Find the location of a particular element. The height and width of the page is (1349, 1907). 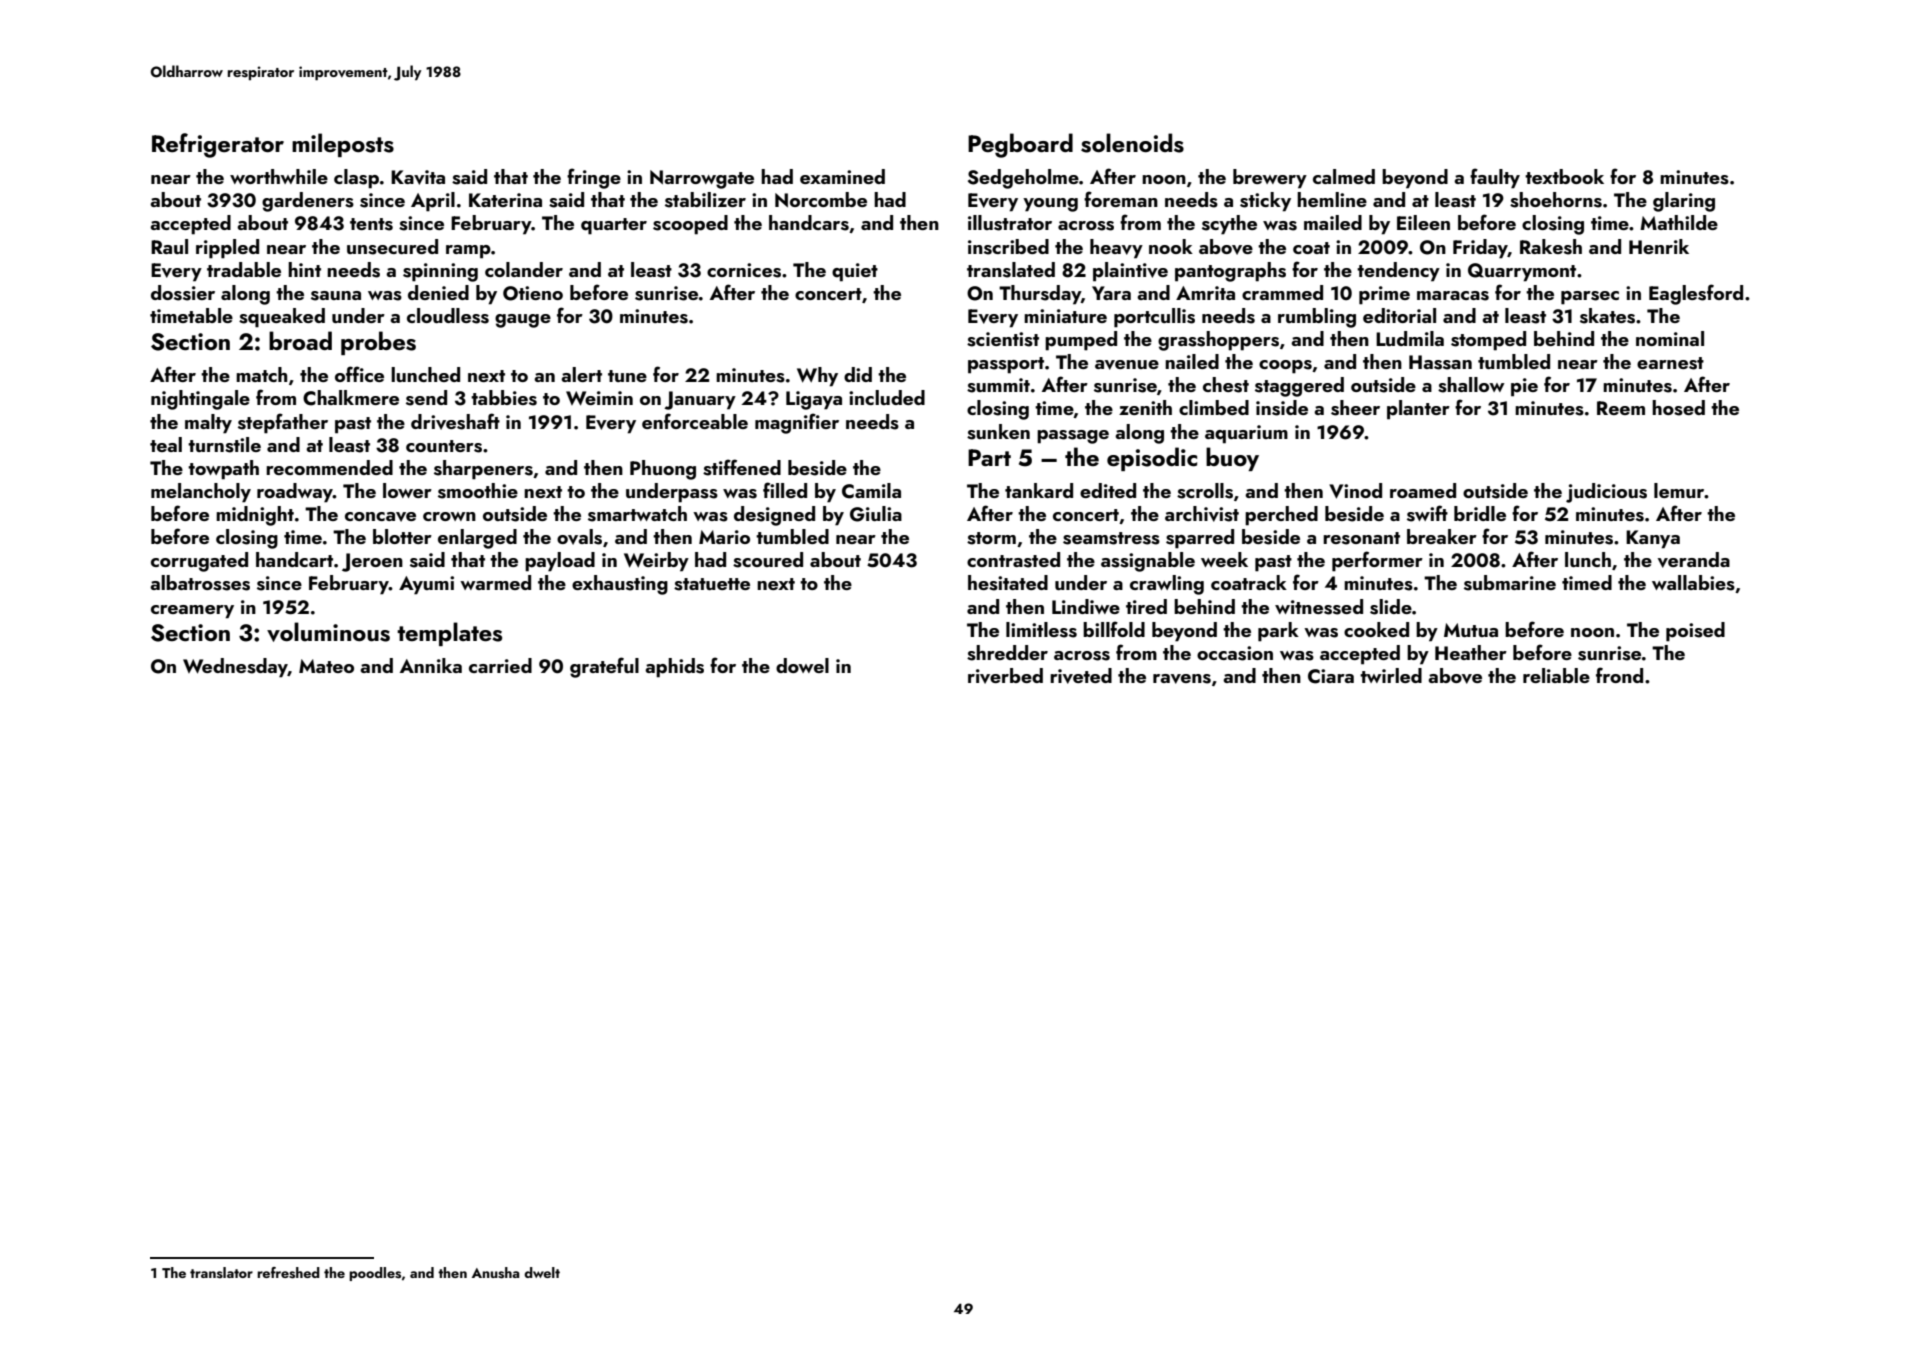

reliable is located at coordinates (1556, 675).
